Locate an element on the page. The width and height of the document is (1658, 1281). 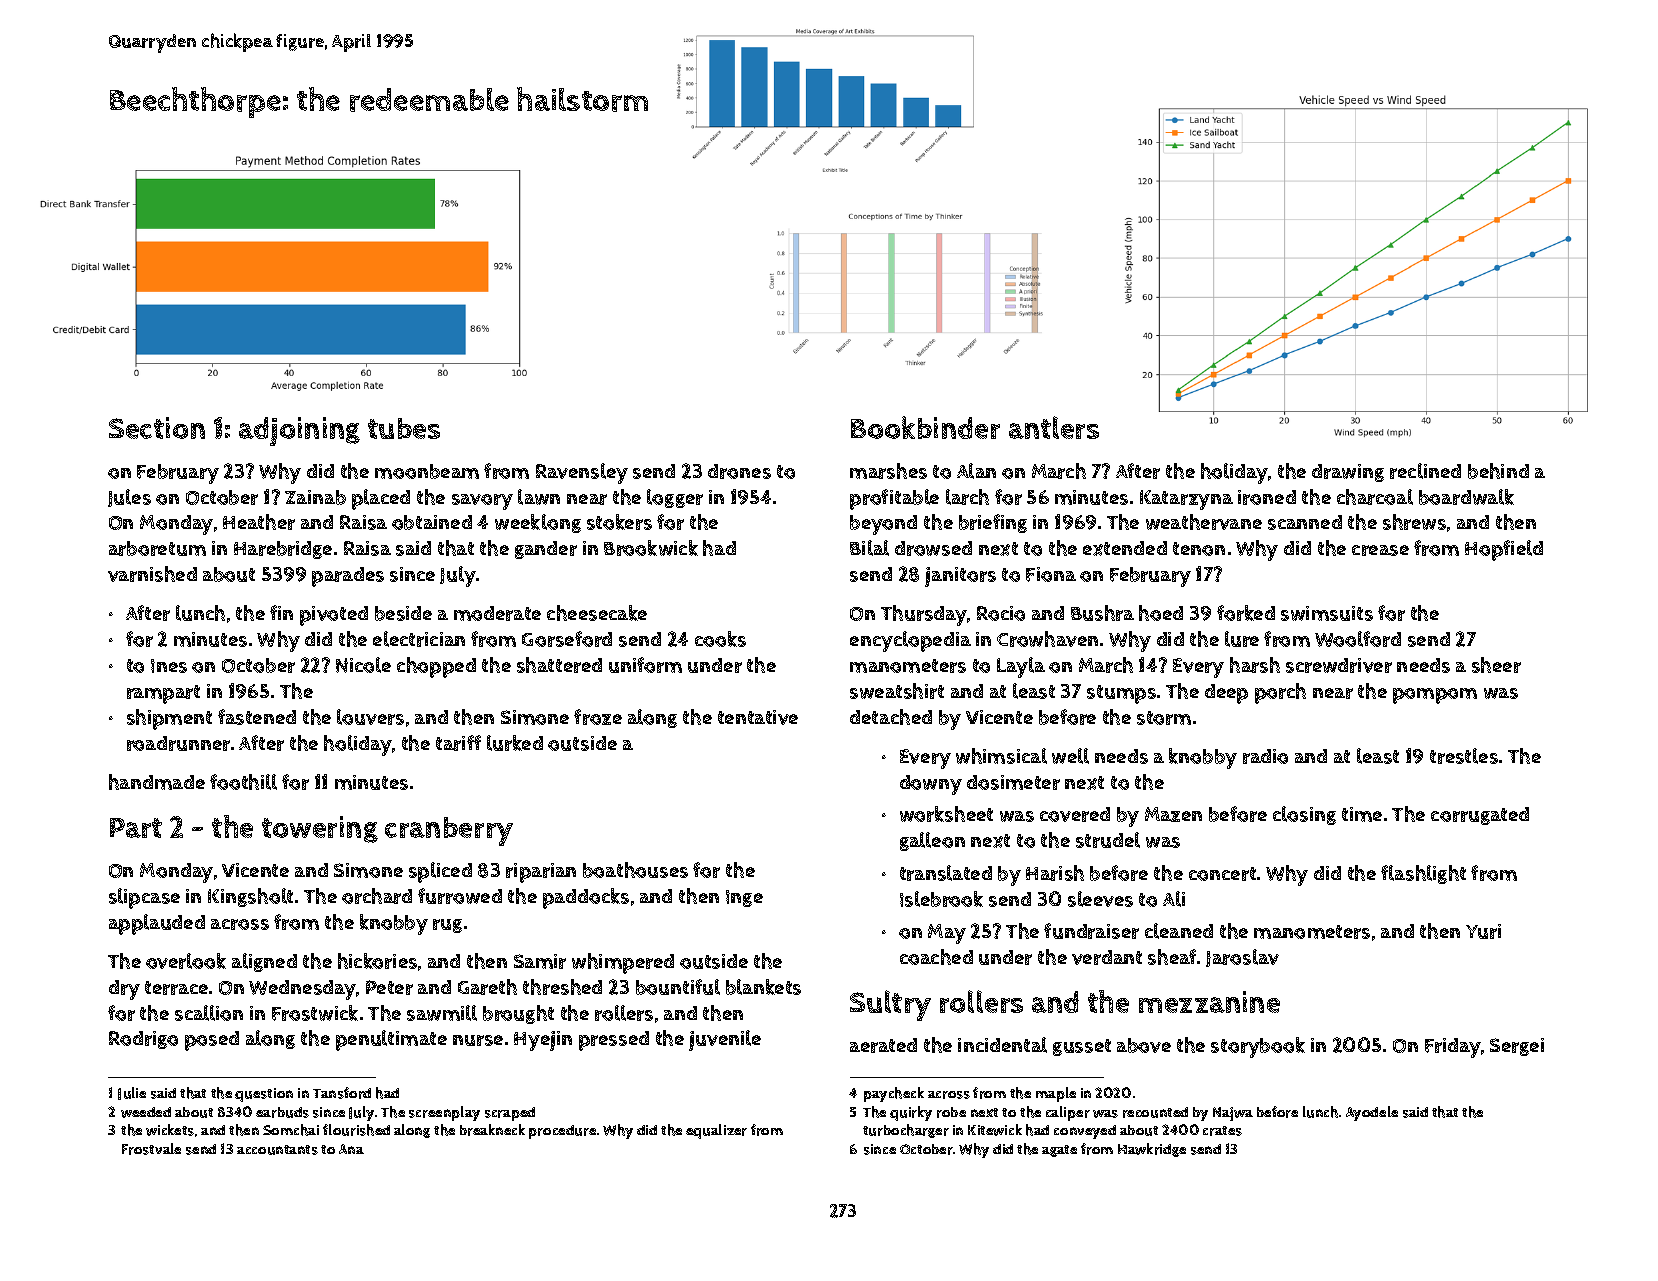
boardwalk is located at coordinates (1466, 497).
